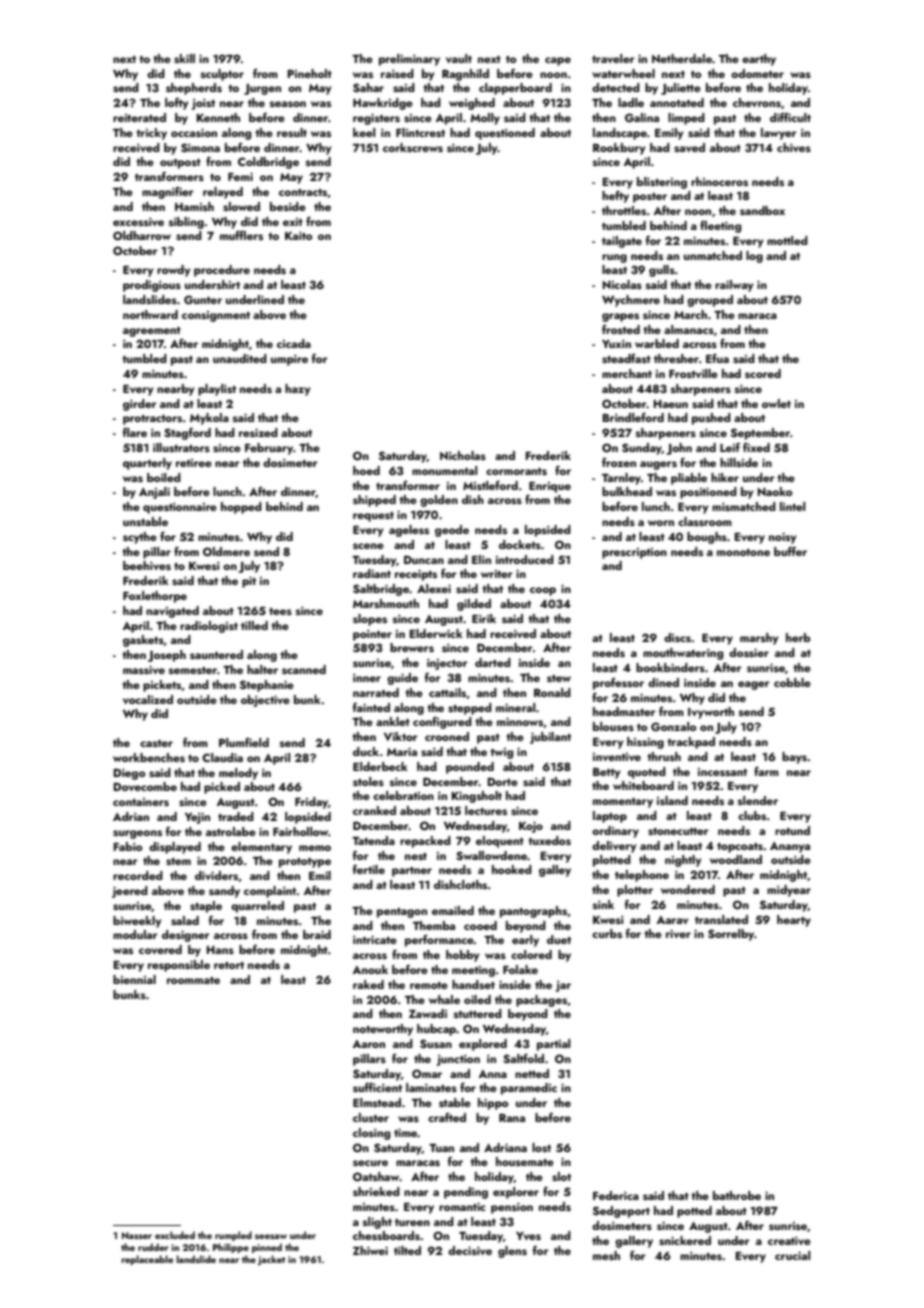  What do you see at coordinates (147, 1260) in the screenshot?
I see `replaceable` at bounding box center [147, 1260].
